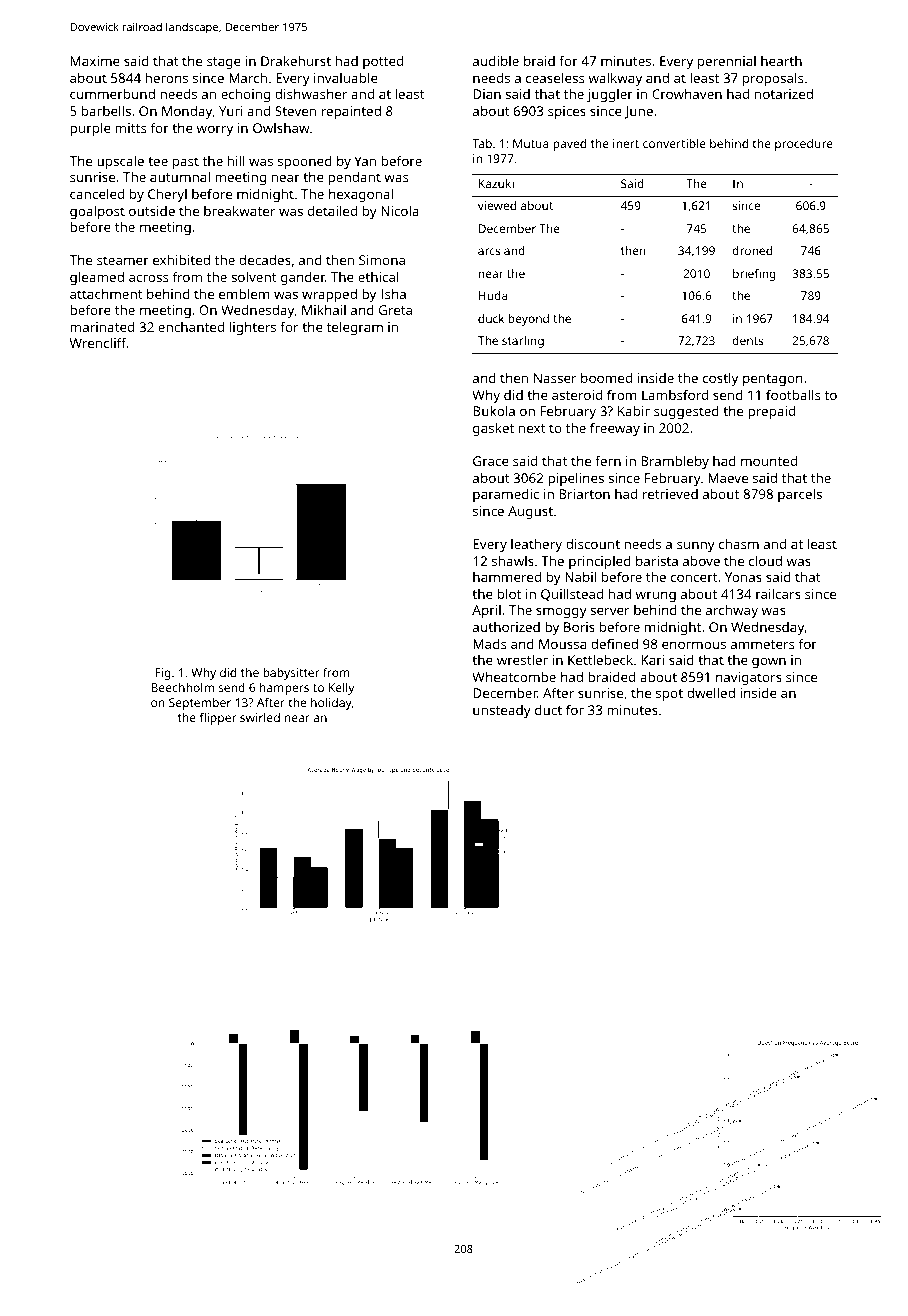 This page has height=1316, width=908. Describe the element at coordinates (496, 61) in the page. I see `audible` at that location.
